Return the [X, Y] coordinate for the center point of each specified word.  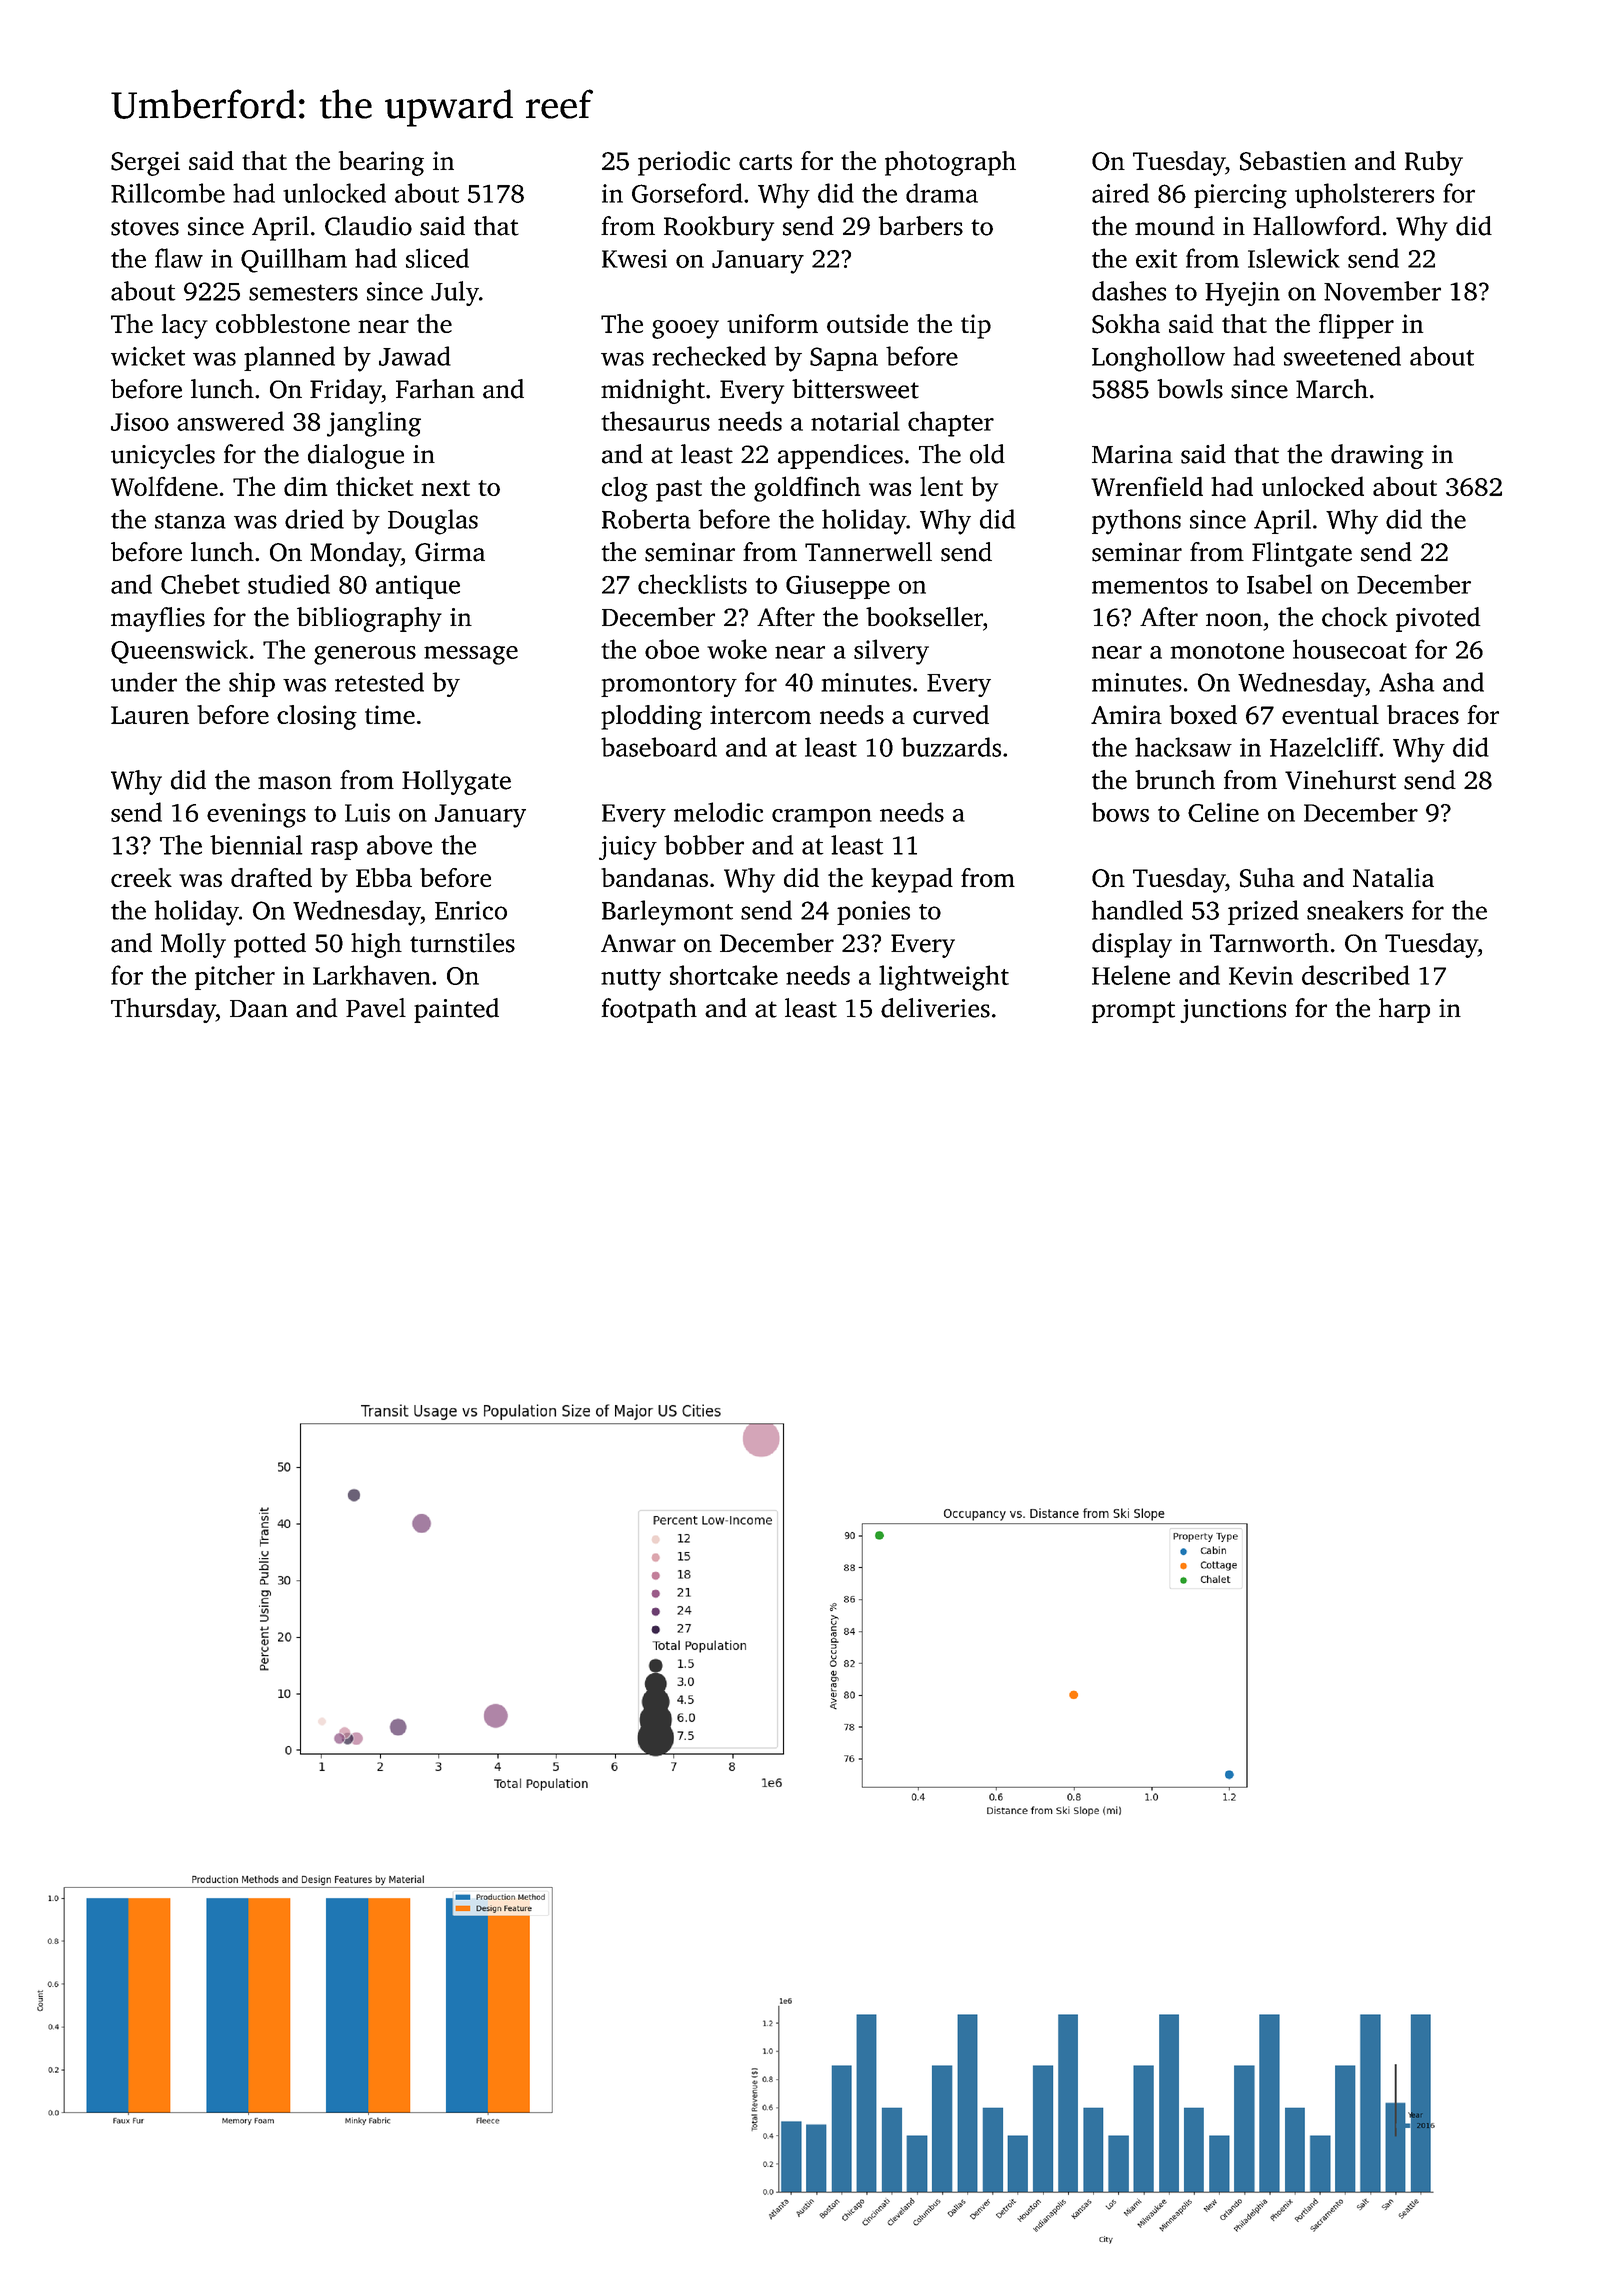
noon [1234, 620]
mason [295, 783]
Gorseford [687, 193]
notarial [855, 421]
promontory [669, 686]
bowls [1190, 389]
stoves [145, 227]
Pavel [376, 1008]
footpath [649, 1010]
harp [1404, 1010]
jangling [374, 424]
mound [1175, 226]
